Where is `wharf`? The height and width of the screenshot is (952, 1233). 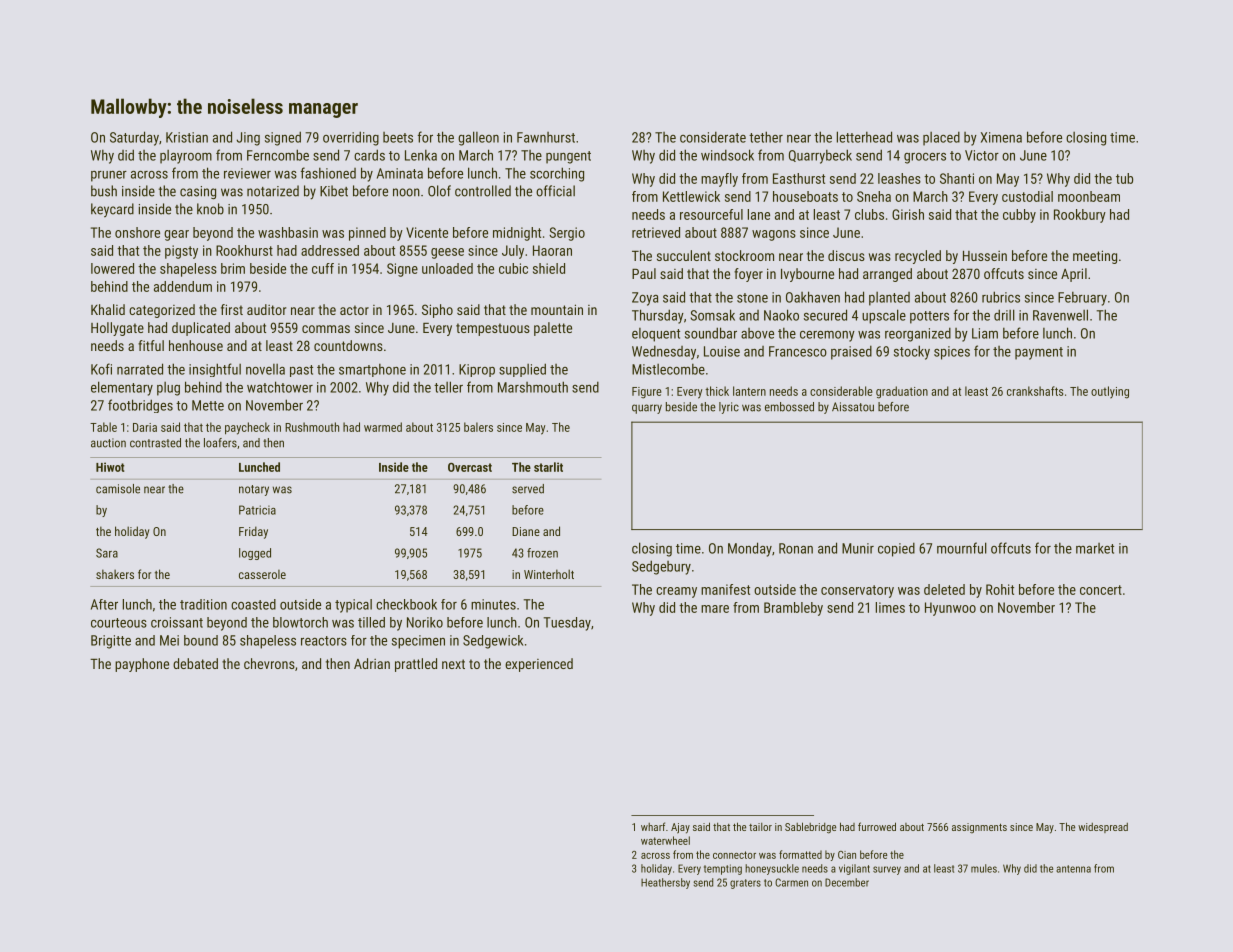
wharf is located at coordinates (653, 826).
